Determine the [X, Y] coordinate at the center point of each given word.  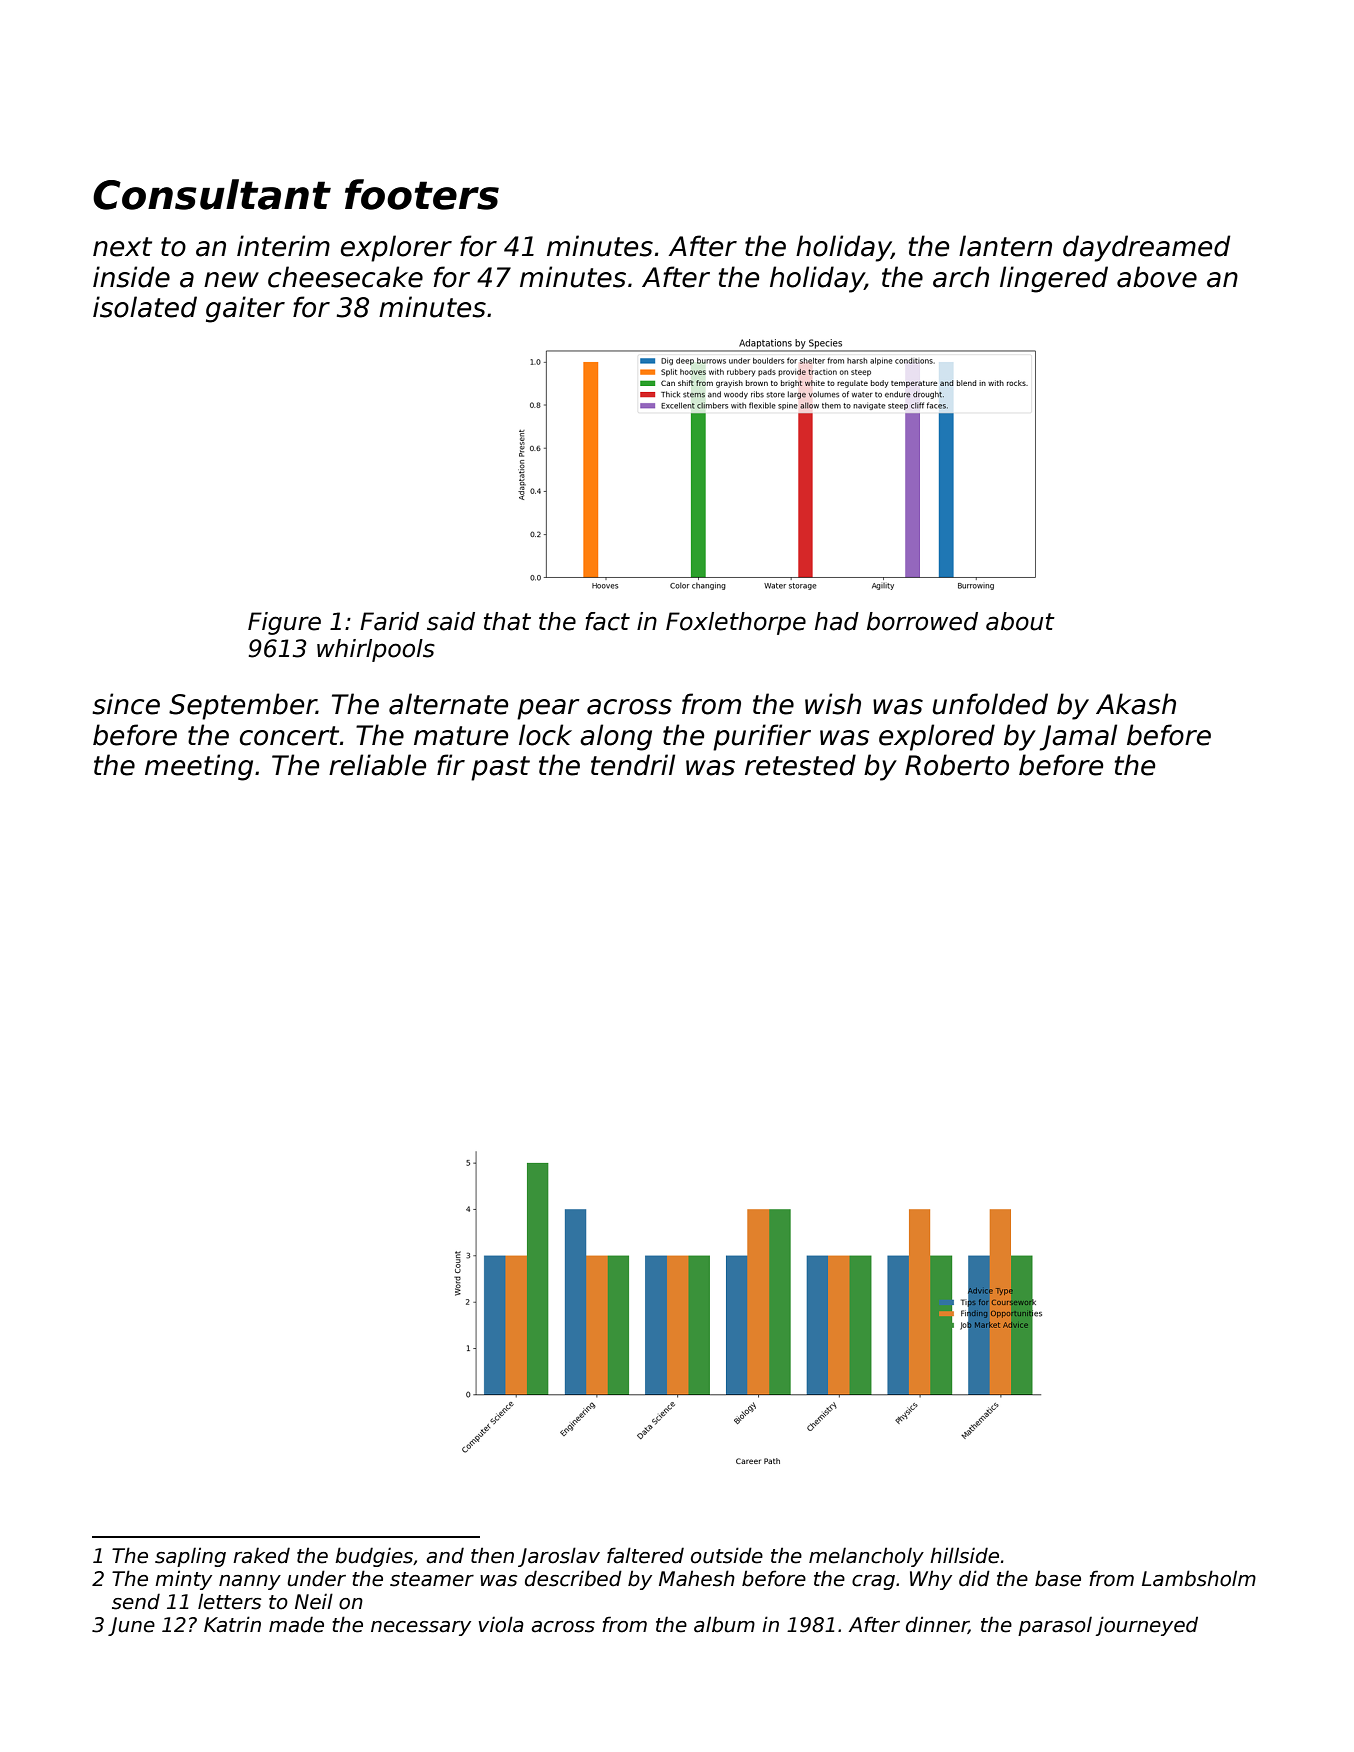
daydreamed [1146, 248]
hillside [964, 1555]
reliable [377, 765]
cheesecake [345, 277]
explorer [396, 248]
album [724, 1624]
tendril [633, 765]
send [136, 1601]
